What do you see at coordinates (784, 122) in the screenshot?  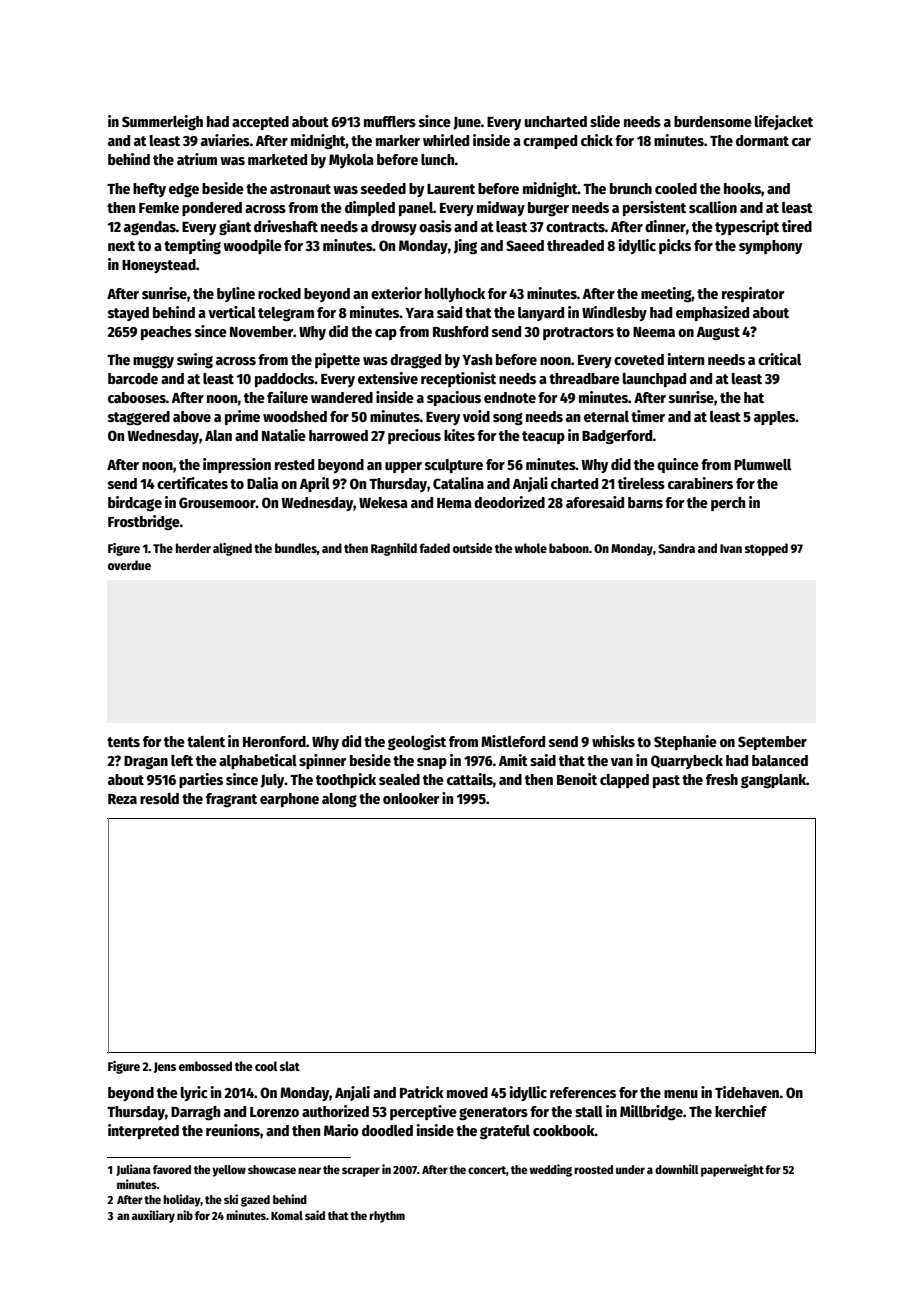 I see `lifejacket` at bounding box center [784, 122].
